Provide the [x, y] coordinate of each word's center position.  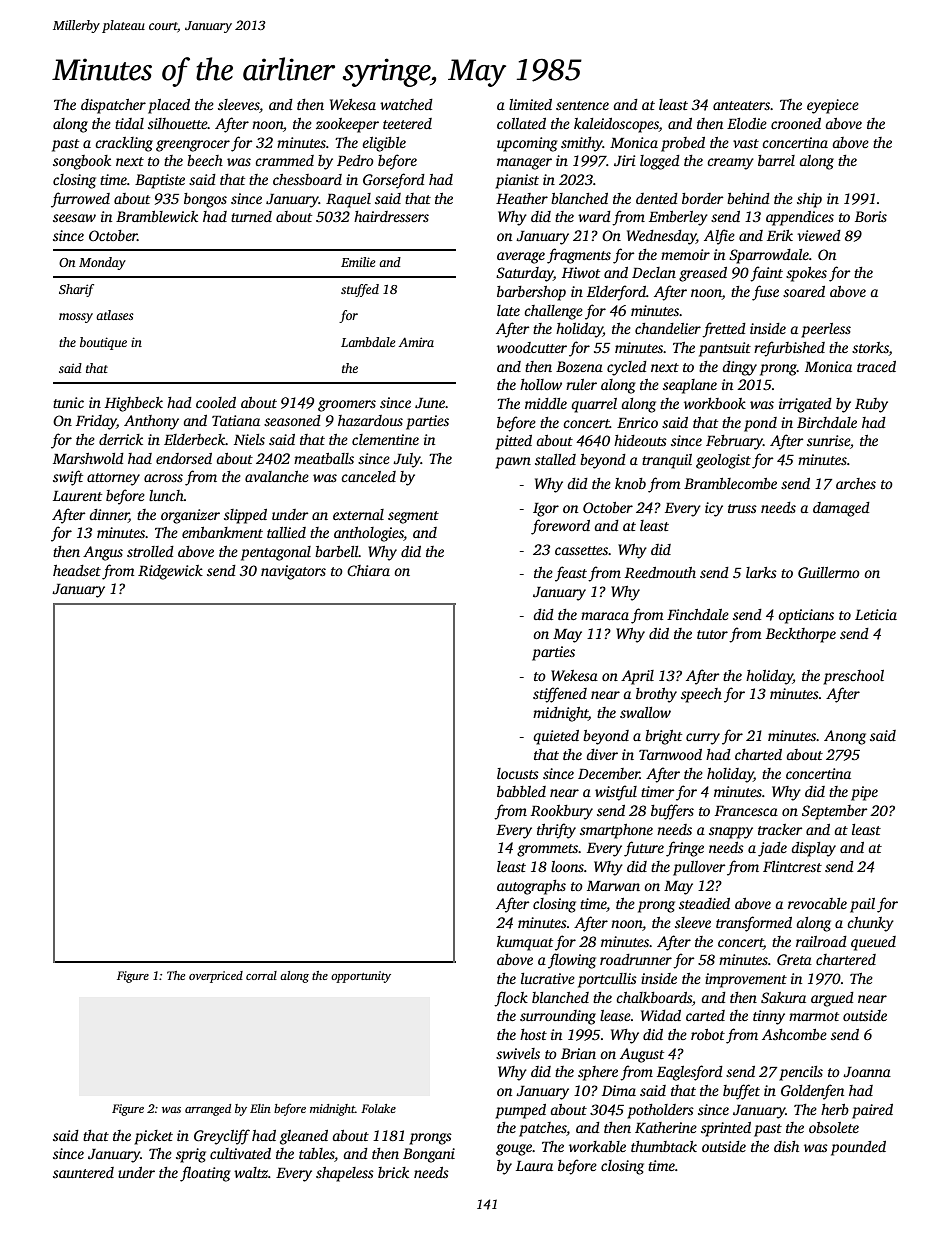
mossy [76, 318]
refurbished [789, 349]
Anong [845, 737]
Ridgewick [170, 572]
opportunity [361, 977]
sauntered [83, 1172]
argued [832, 999]
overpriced [216, 977]
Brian [578, 1053]
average [521, 258]
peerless [826, 330]
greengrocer [193, 146]
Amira [416, 342]
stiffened [560, 695]
